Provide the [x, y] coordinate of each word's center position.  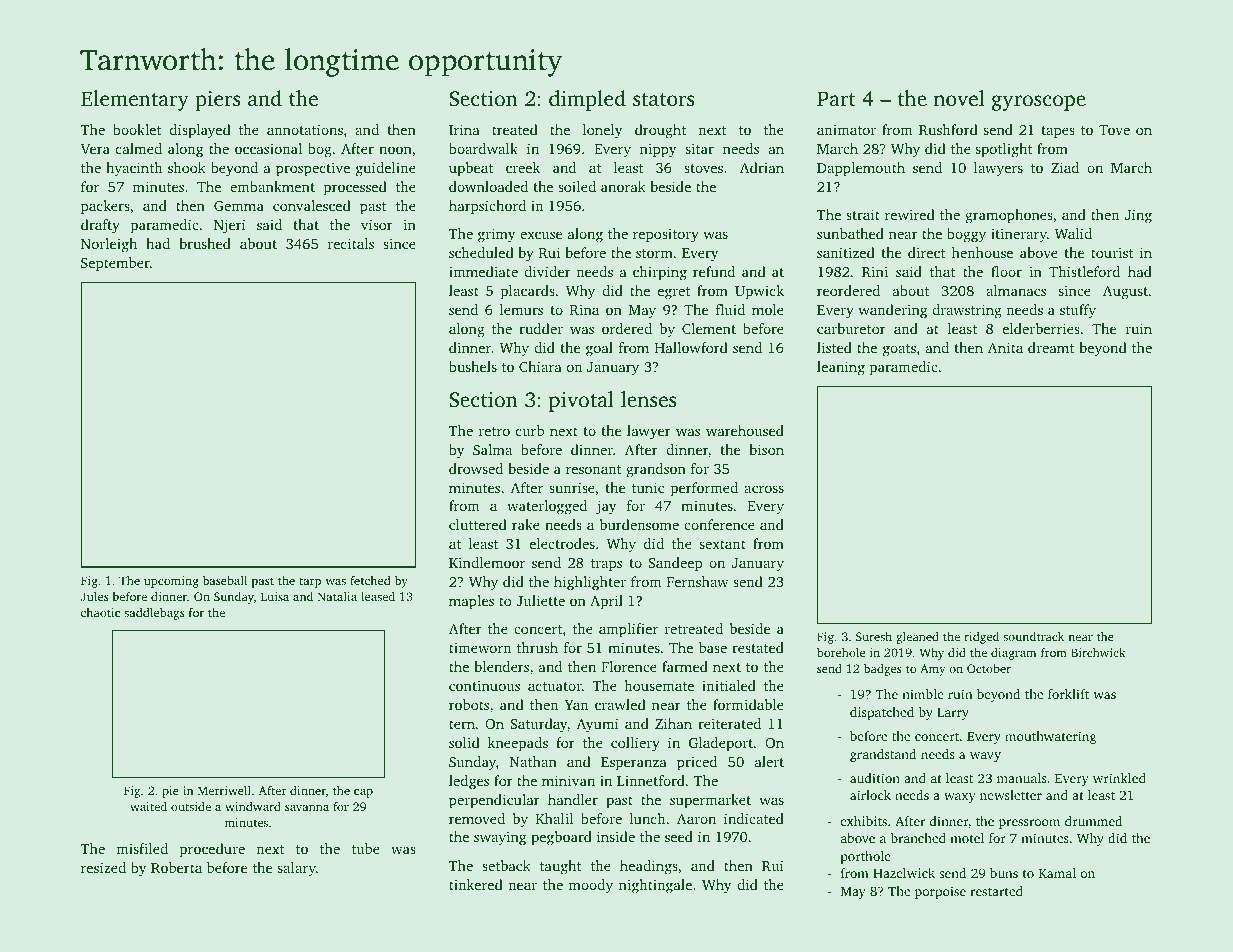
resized [103, 867]
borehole [841, 652]
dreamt [1051, 347]
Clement [709, 328]
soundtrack [1033, 636]
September [115, 264]
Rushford [948, 129]
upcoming [171, 582]
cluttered [478, 524]
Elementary [135, 100]
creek [523, 167]
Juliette [540, 600]
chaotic [100, 612]
